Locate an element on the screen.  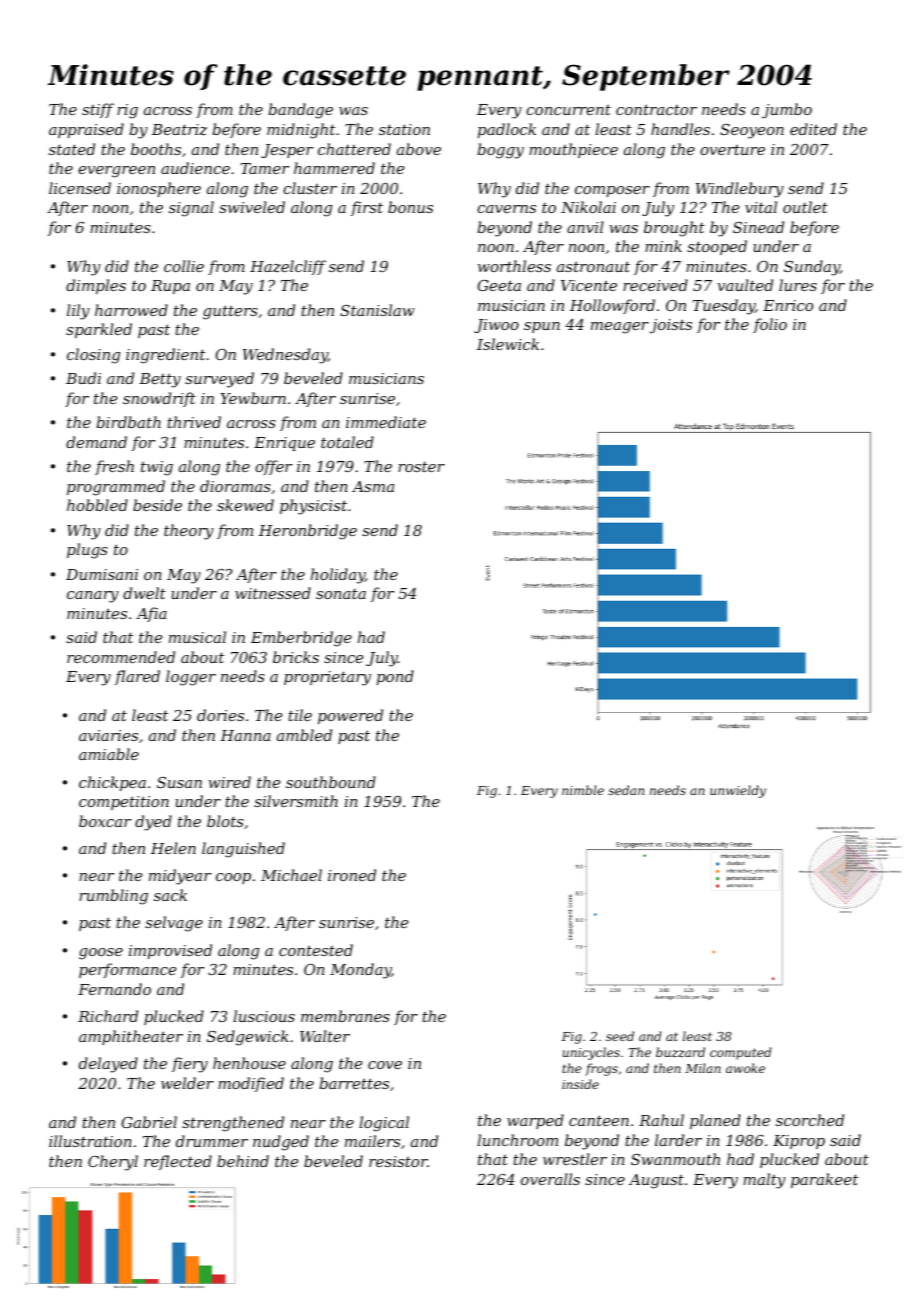
lures is located at coordinates (798, 285).
